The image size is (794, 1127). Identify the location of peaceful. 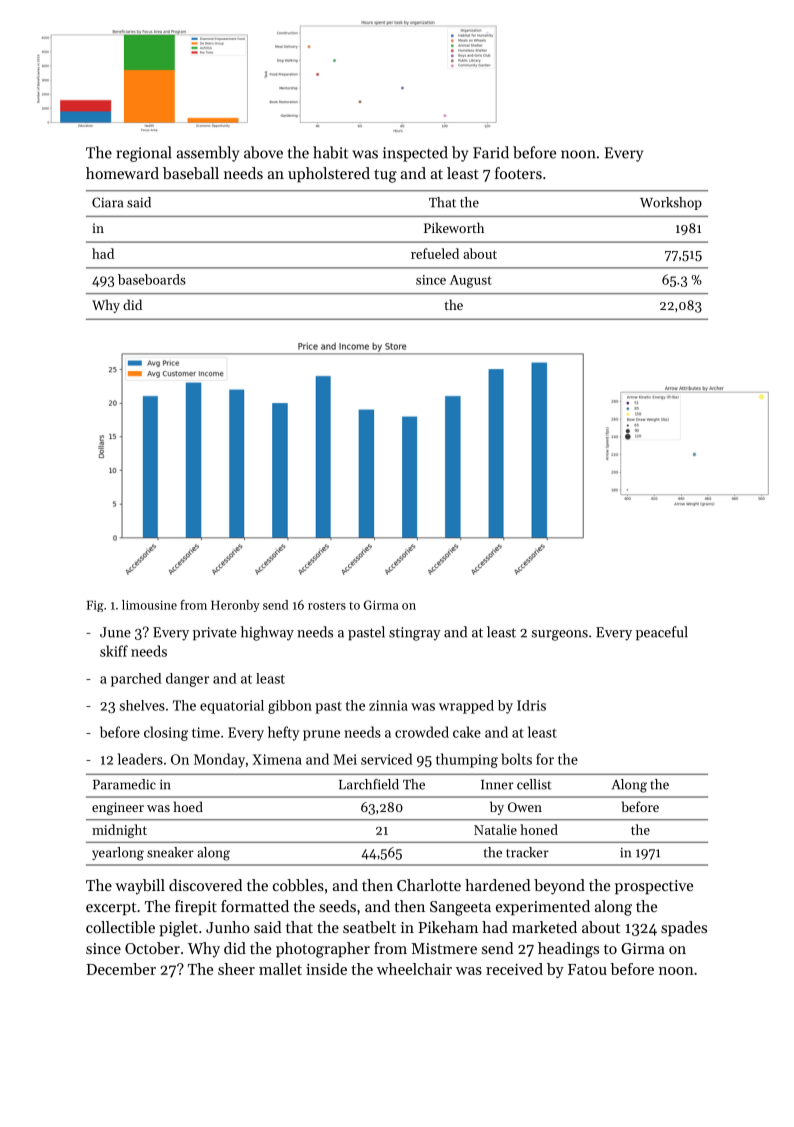
(662, 633).
